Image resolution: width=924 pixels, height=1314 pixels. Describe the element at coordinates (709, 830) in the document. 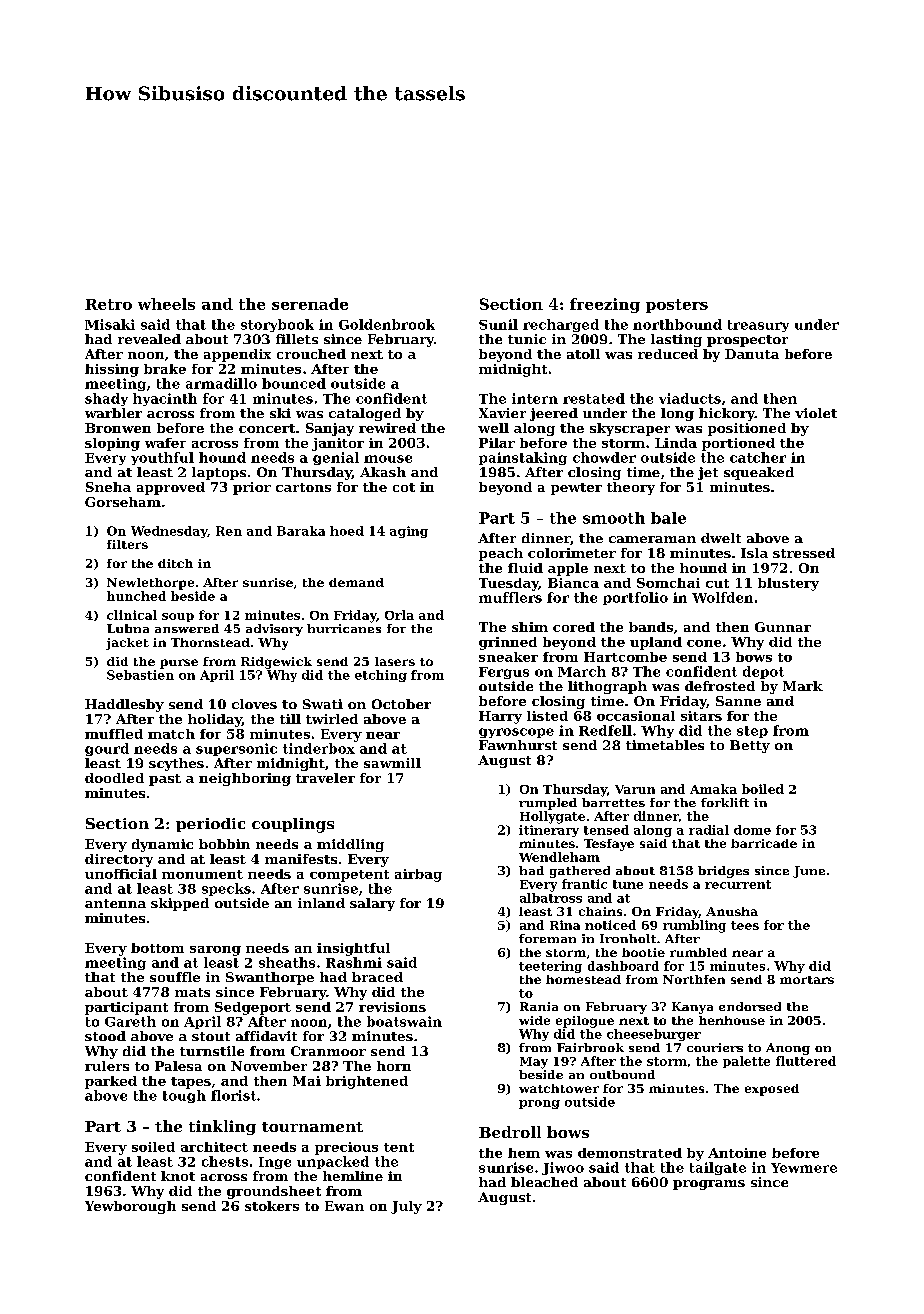

I see `radial` at that location.
